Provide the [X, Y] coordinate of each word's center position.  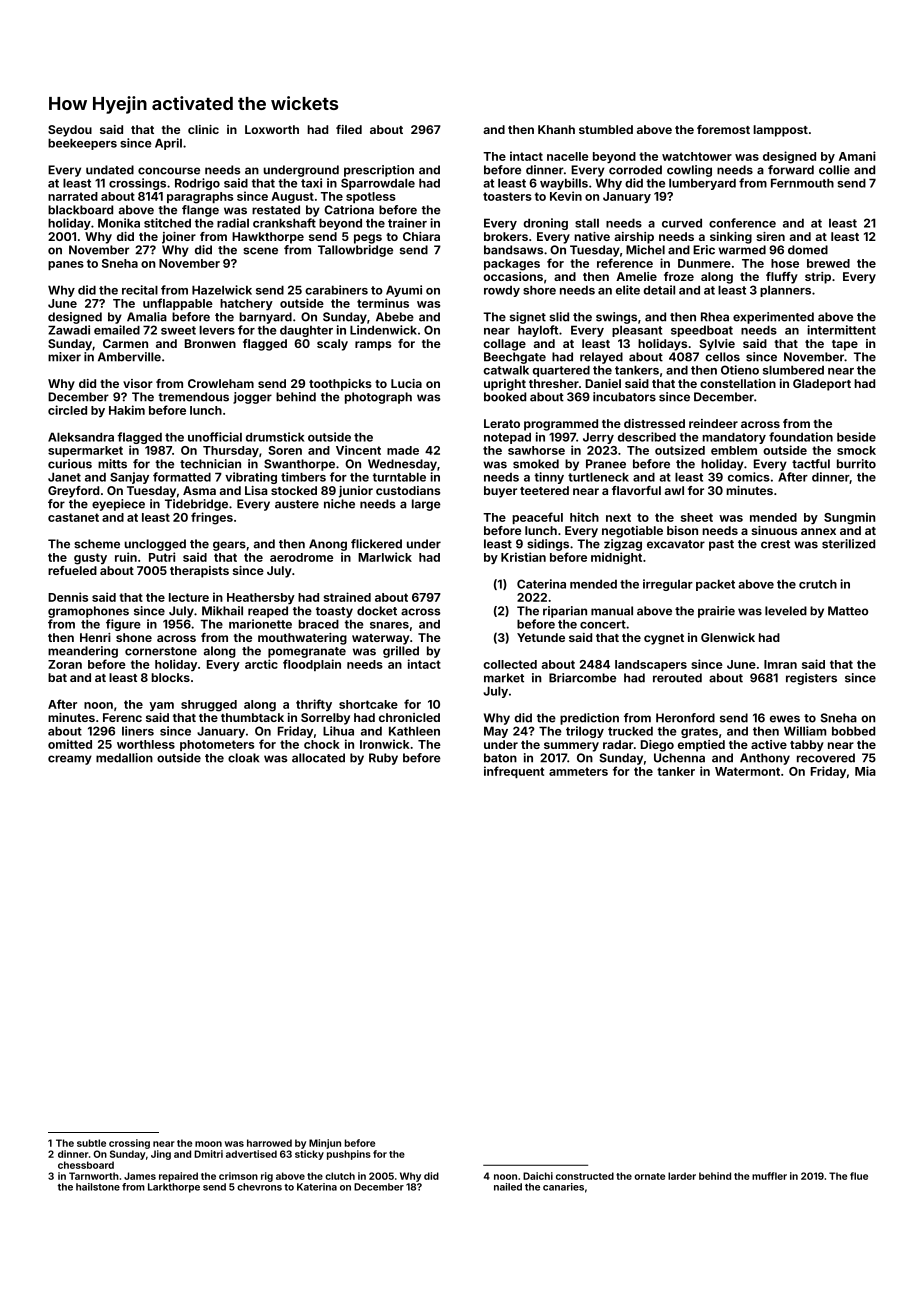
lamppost [780, 131]
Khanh [556, 129]
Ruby [383, 759]
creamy [70, 760]
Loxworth [272, 129]
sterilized [848, 544]
